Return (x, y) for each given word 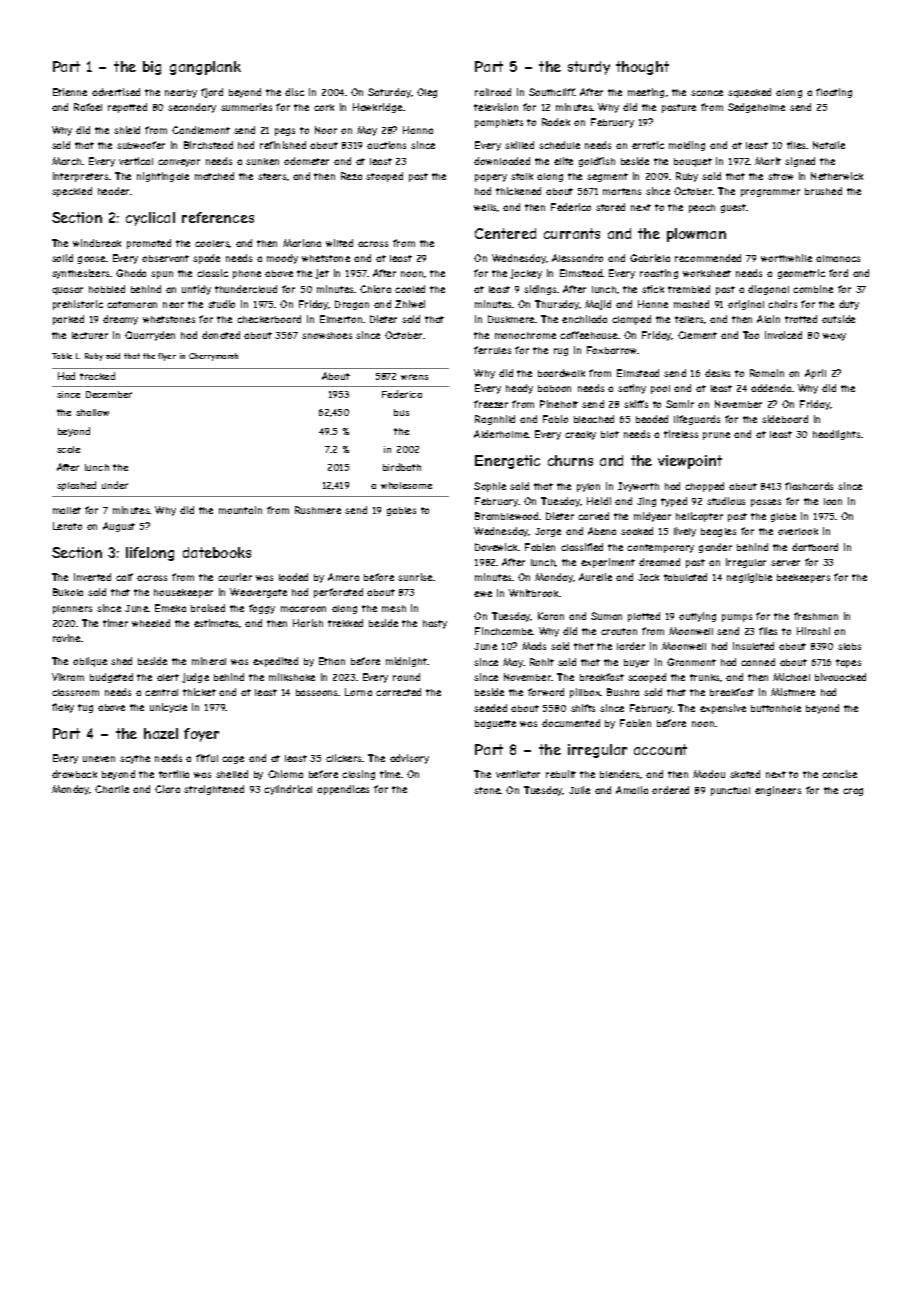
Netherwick (837, 176)
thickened (518, 191)
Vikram (68, 677)
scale (68, 449)
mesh (394, 608)
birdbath (402, 467)
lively (685, 532)
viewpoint (690, 462)
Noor (326, 130)
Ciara (167, 789)
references (218, 217)
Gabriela (650, 258)
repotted (127, 108)
